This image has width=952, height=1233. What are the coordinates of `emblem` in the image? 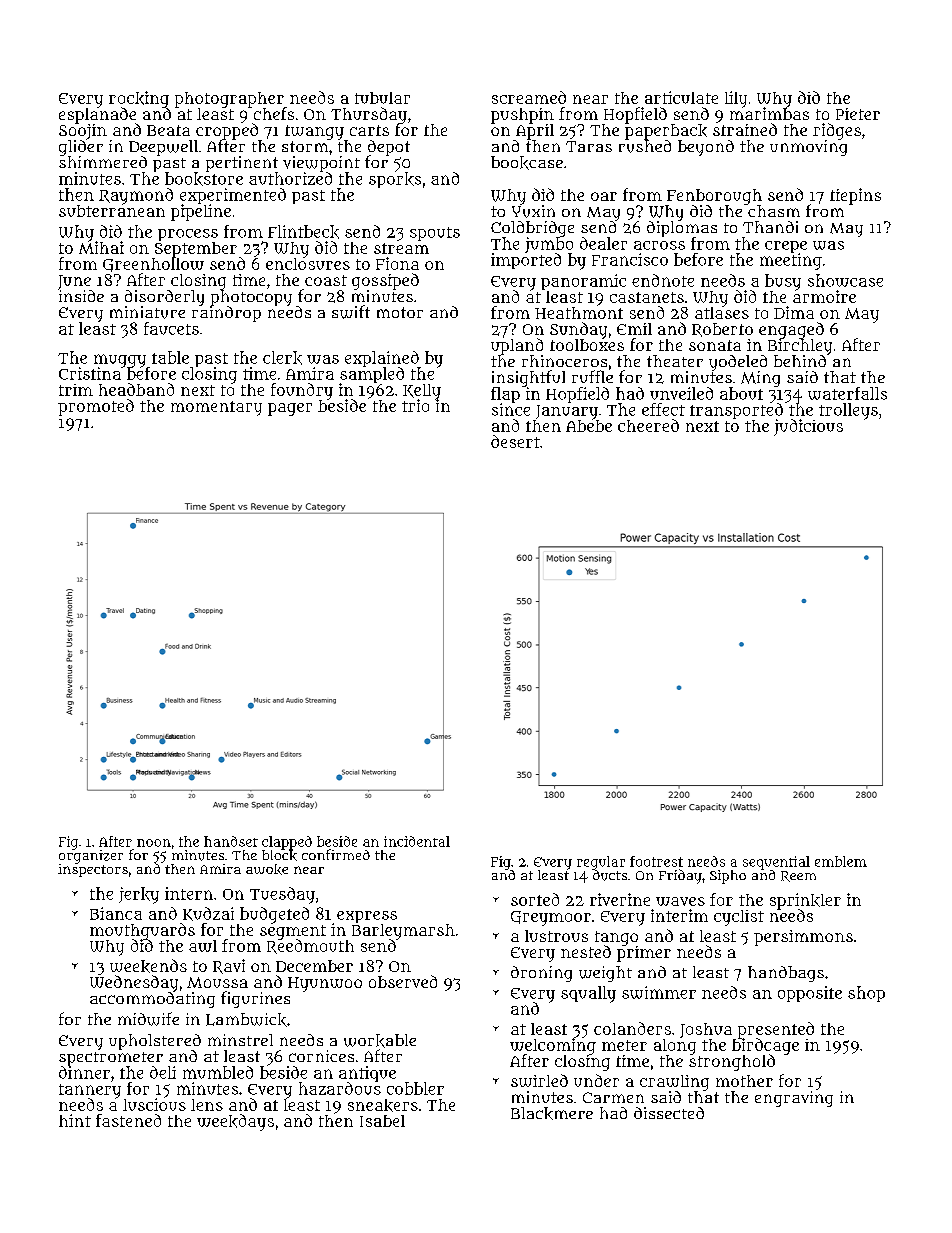 It's located at (841, 861).
